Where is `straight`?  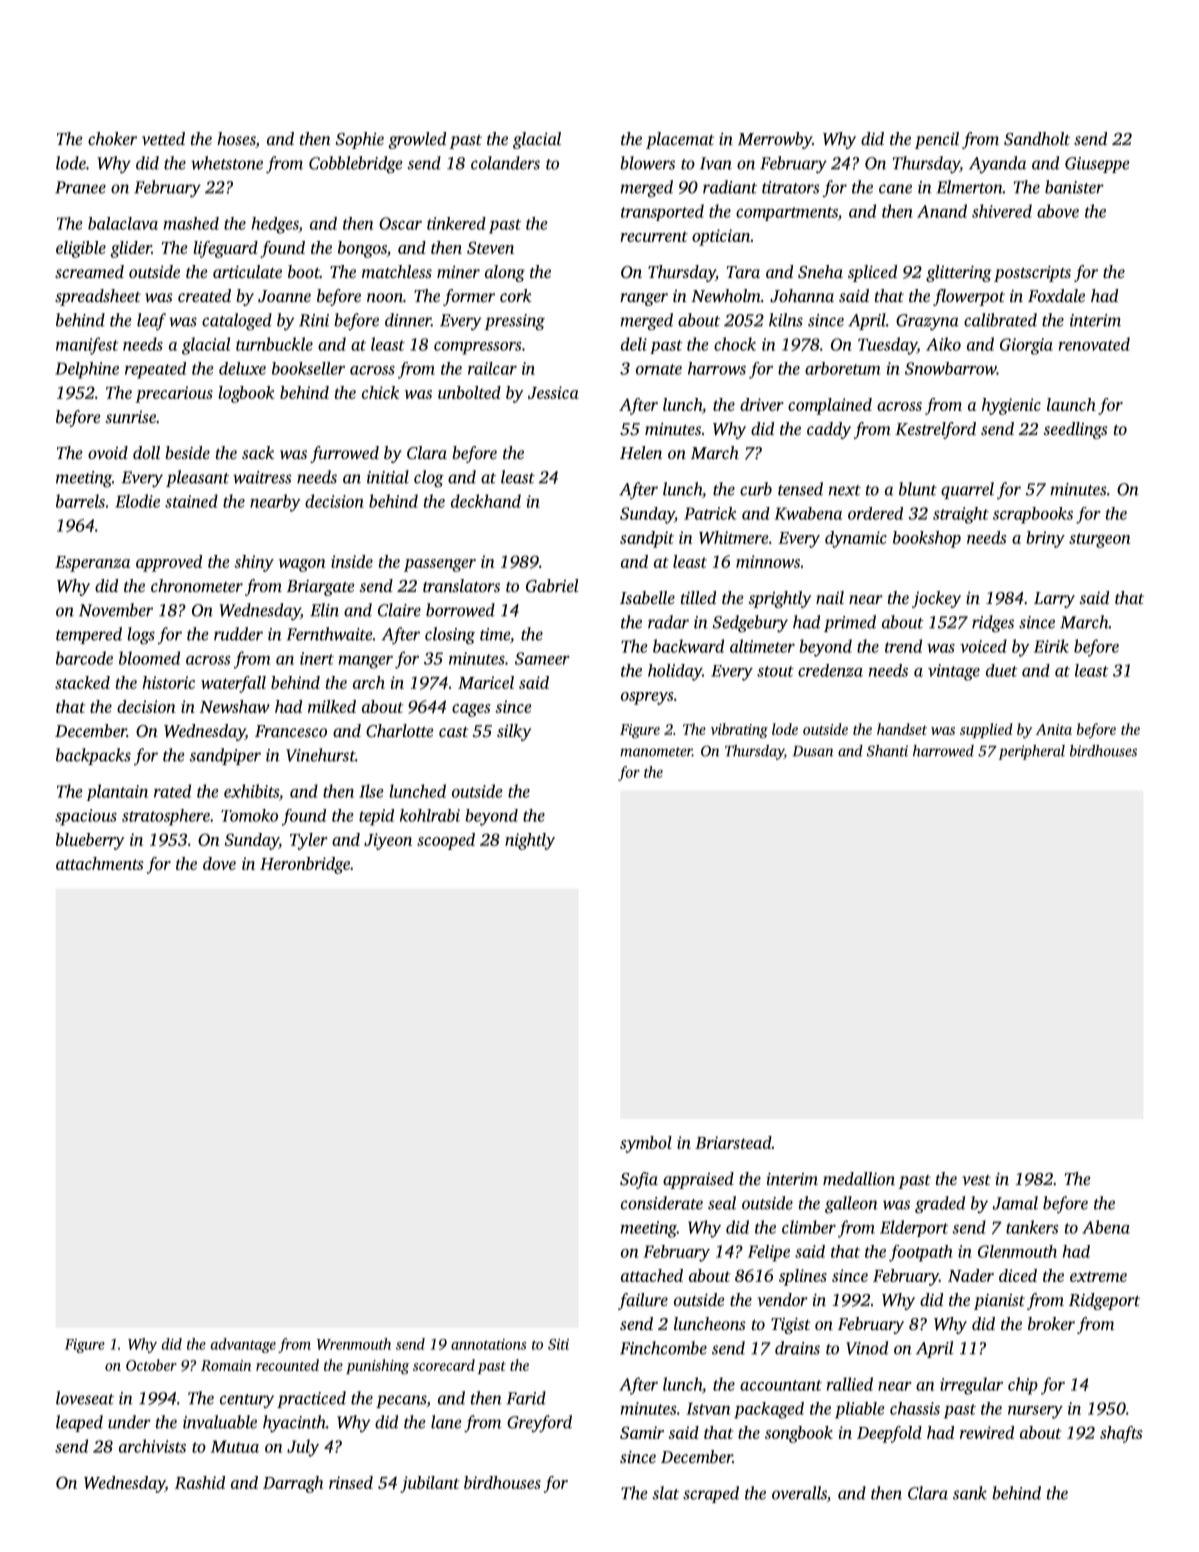 straight is located at coordinates (961, 515).
